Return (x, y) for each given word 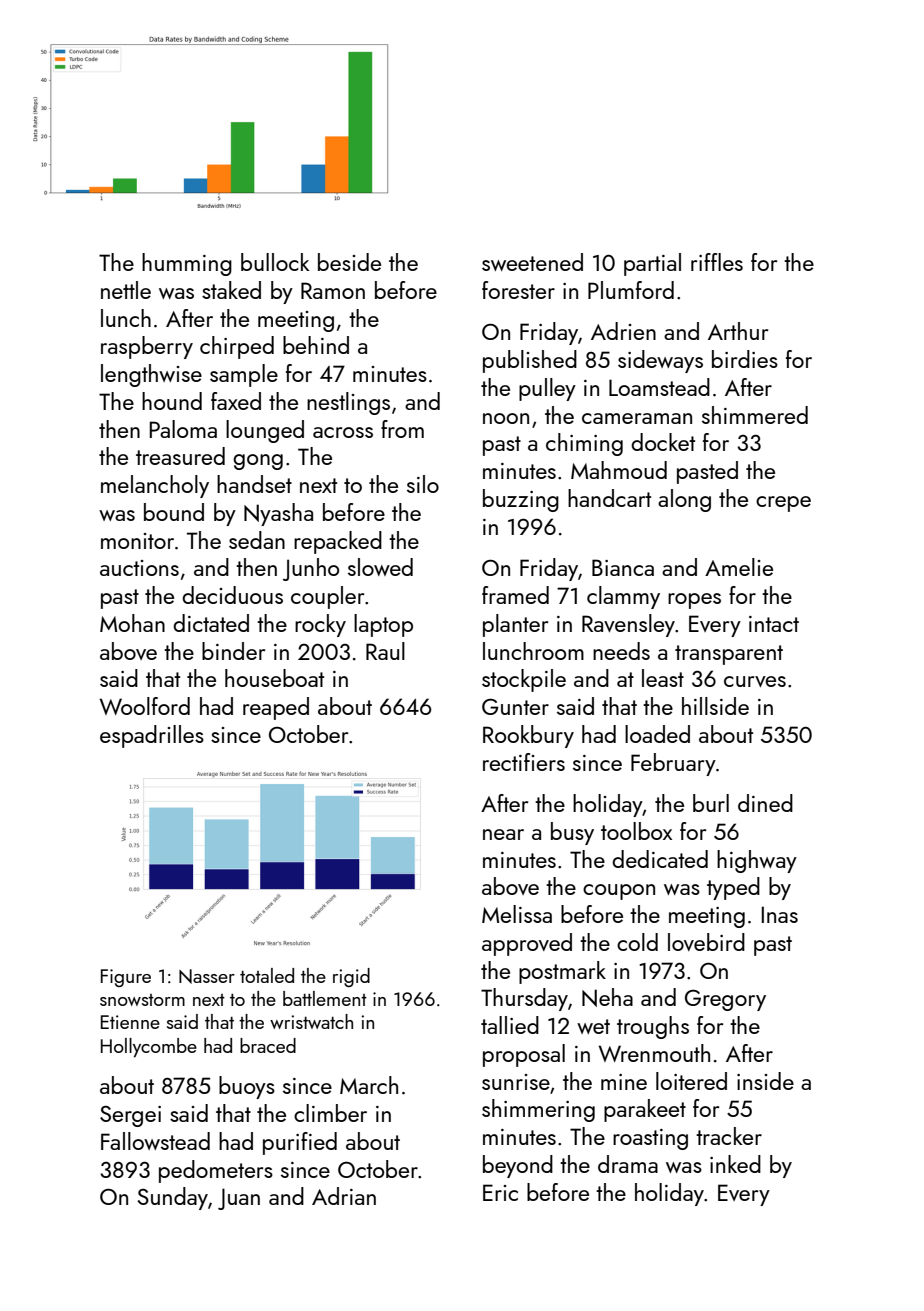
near (503, 834)
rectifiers (524, 762)
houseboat (274, 678)
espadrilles (152, 736)
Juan (239, 1199)
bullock (275, 262)
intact (774, 624)
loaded (657, 734)
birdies (745, 359)
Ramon (333, 290)
